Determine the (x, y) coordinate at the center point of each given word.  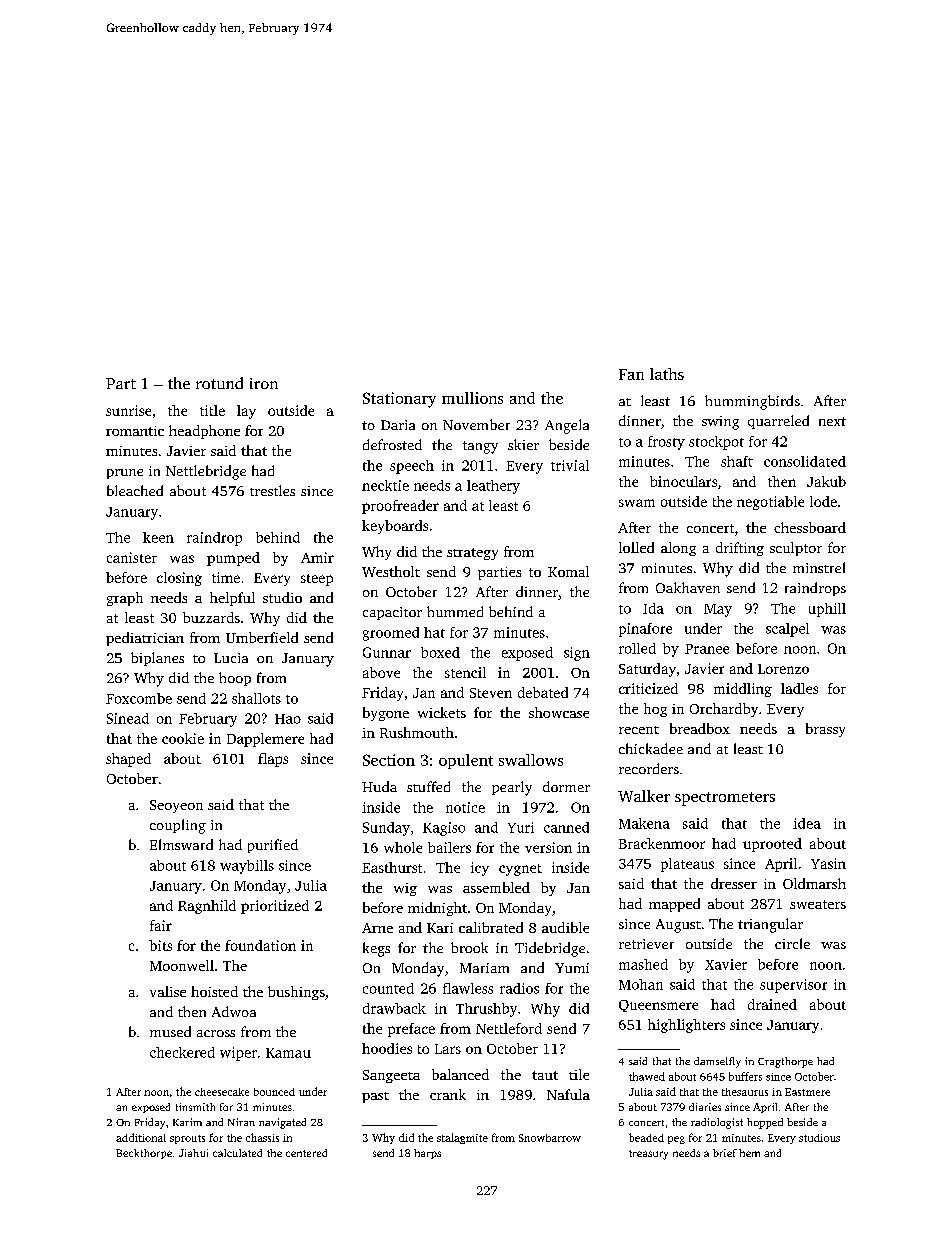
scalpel (787, 630)
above (381, 672)
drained (772, 1004)
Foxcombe (139, 698)
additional (141, 1137)
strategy (472, 554)
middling (743, 690)
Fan (631, 374)
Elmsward (181, 844)
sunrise (128, 410)
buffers (745, 1076)
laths (667, 374)
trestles (272, 490)
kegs (376, 949)
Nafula (568, 1094)
